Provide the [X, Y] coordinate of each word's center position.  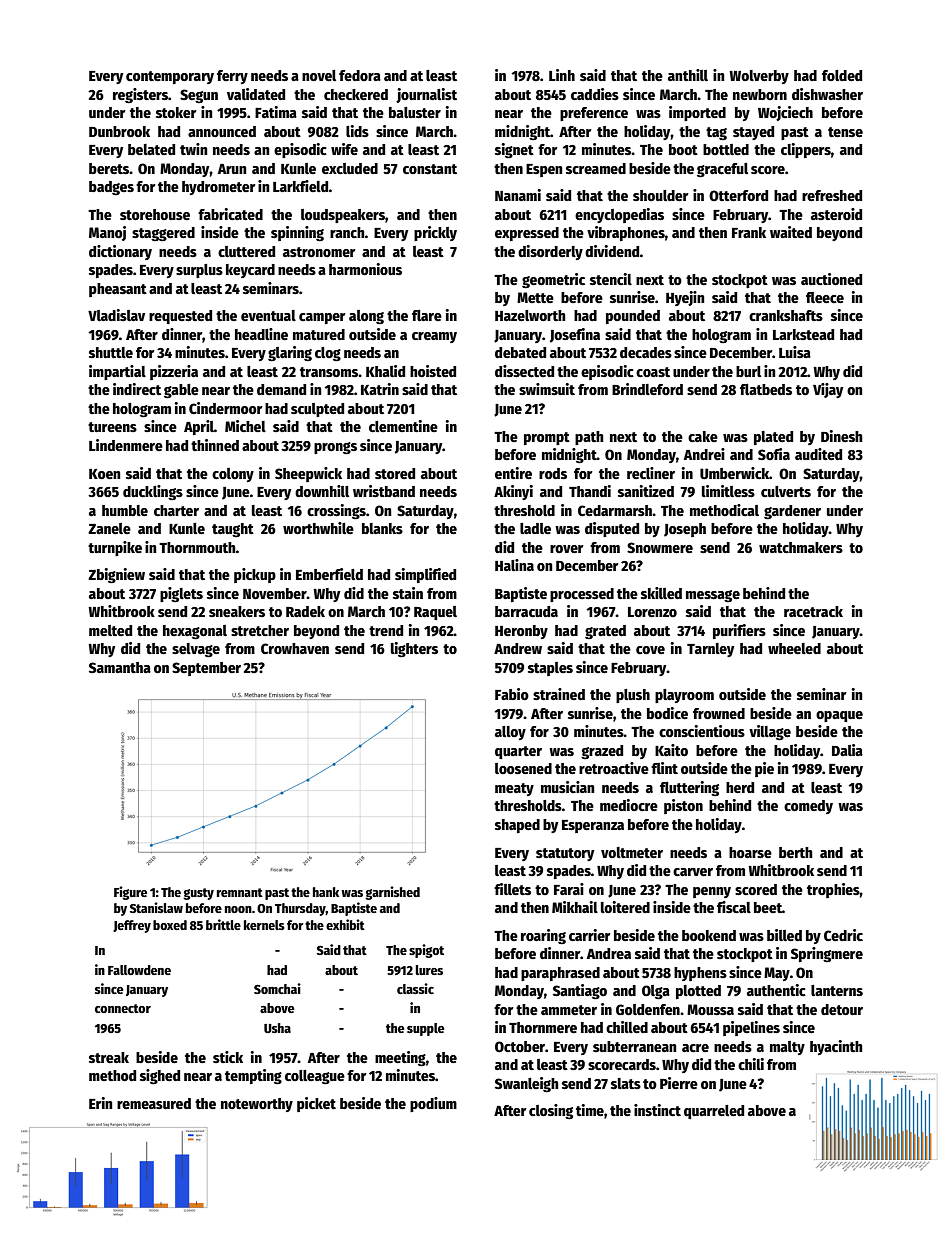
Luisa [795, 352]
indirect [137, 389]
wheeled [794, 648]
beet [768, 907]
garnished [392, 893]
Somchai [277, 988]
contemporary [170, 77]
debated [520, 352]
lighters [414, 650]
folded [842, 75]
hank [326, 892]
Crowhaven [295, 648]
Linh [562, 75]
